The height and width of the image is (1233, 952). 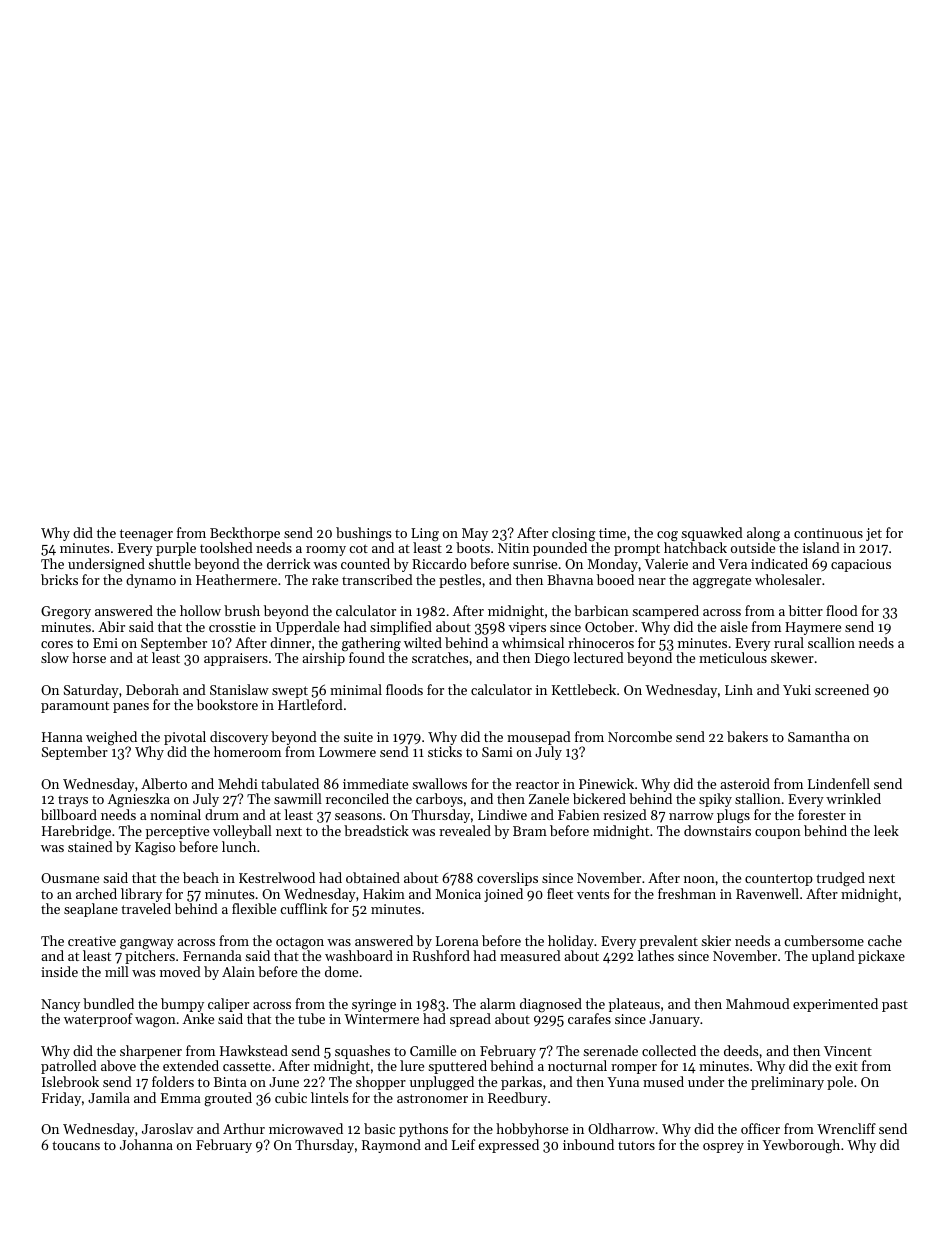 What do you see at coordinates (367, 657) in the image?
I see `found` at bounding box center [367, 657].
